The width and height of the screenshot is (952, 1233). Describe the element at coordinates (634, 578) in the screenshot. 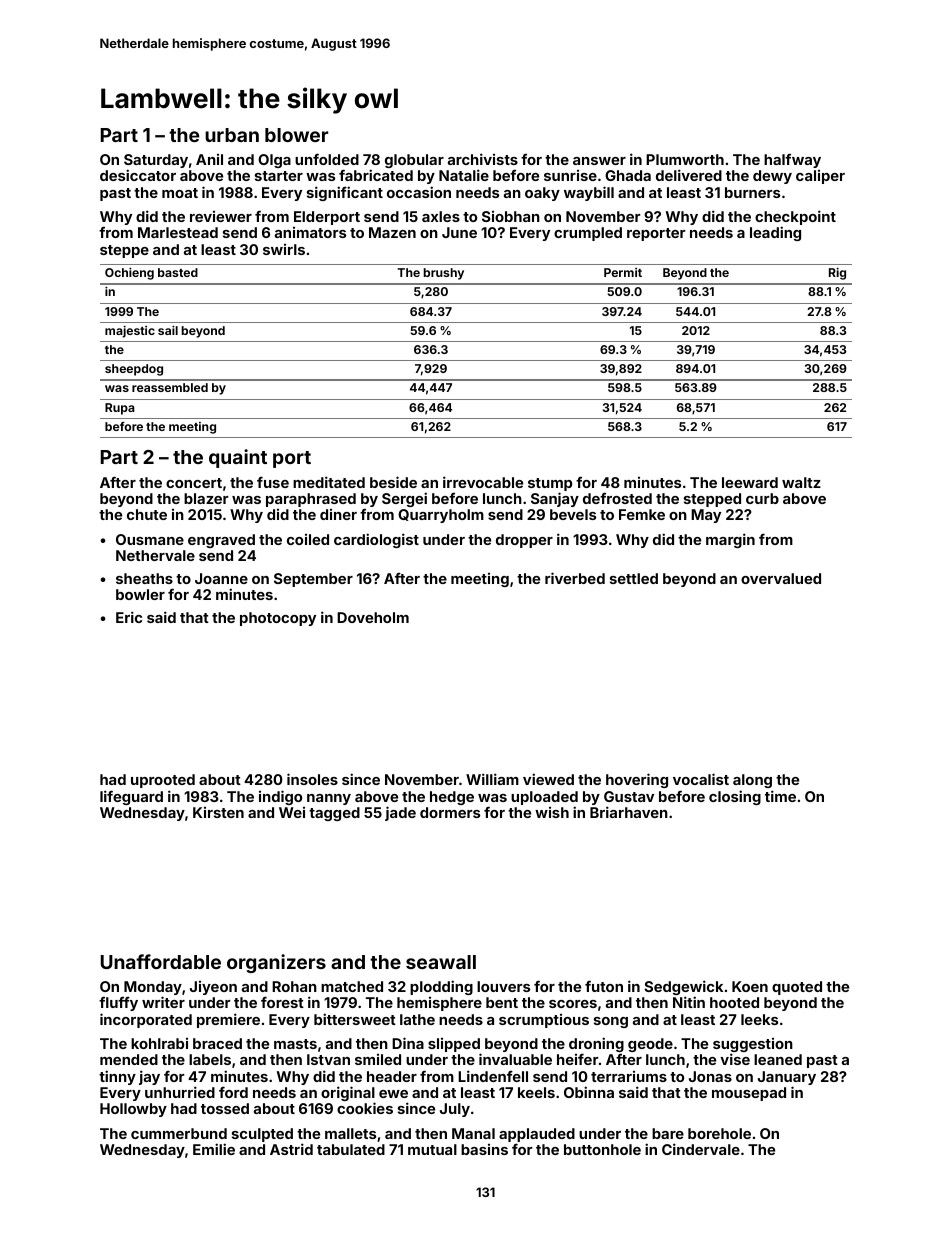

I see `settled` at that location.
